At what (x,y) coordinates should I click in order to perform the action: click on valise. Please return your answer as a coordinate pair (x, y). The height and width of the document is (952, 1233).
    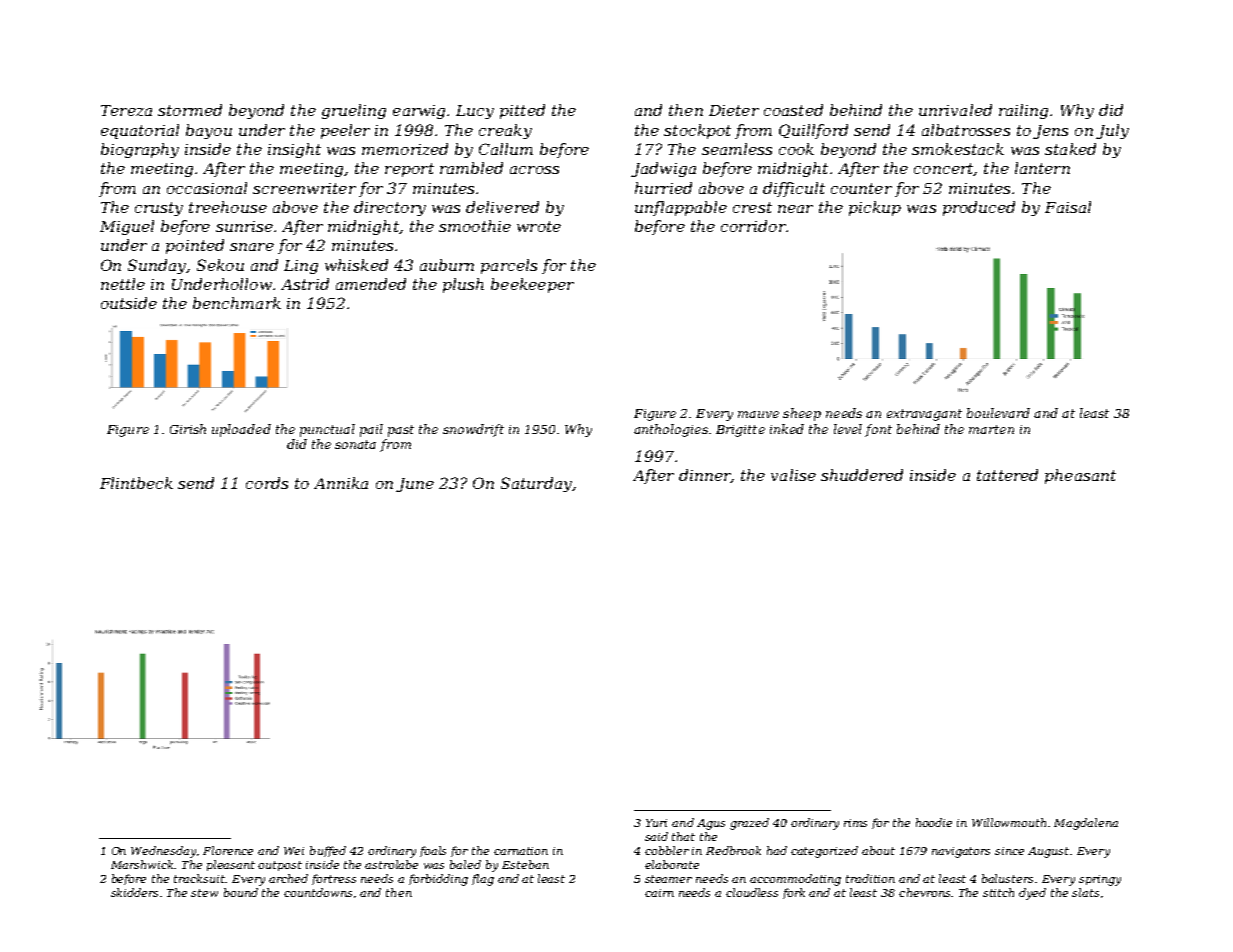
    Looking at the image, I should click on (793, 475).
